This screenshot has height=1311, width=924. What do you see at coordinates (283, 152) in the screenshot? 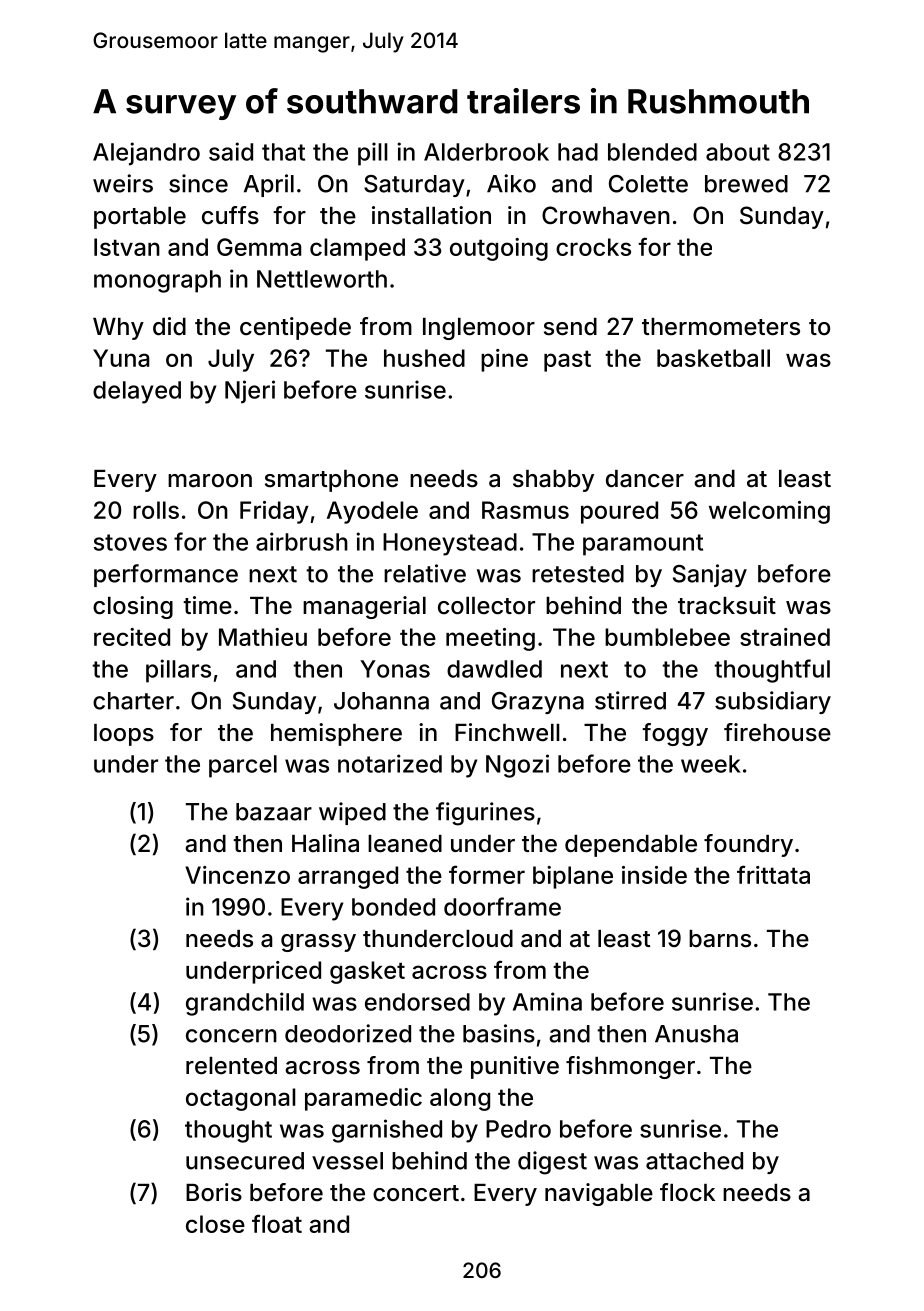
I see `that` at bounding box center [283, 152].
